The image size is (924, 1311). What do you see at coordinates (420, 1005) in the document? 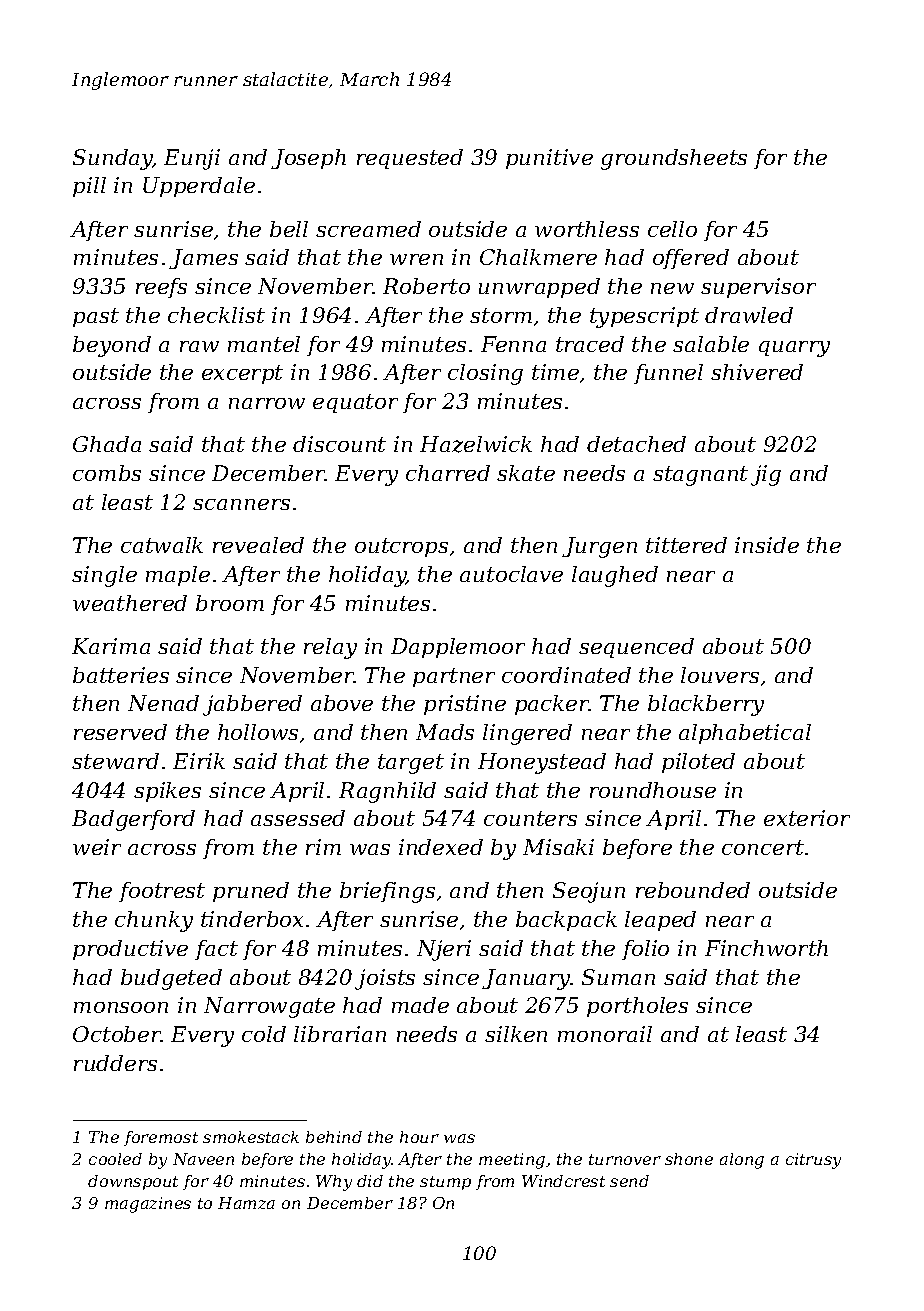
I see `made` at bounding box center [420, 1005].
